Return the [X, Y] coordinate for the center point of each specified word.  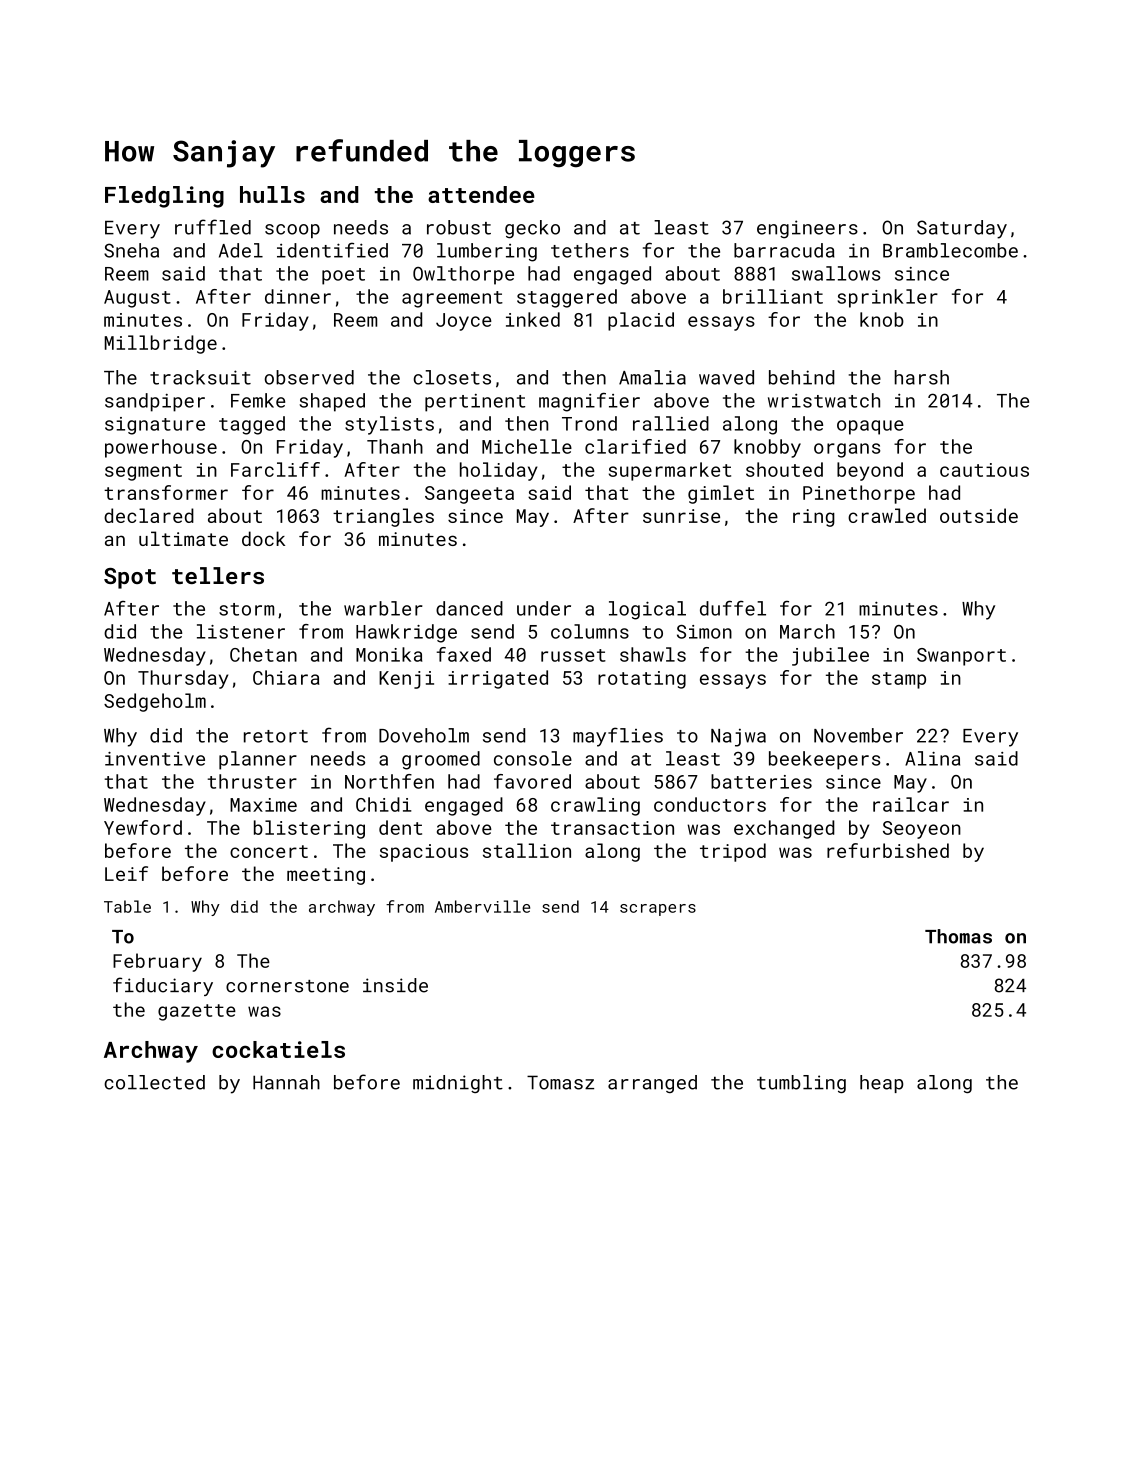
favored [532, 781]
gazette [197, 1012]
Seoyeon [922, 830]
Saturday [962, 229]
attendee [481, 194]
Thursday [183, 679]
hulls [272, 194]
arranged [652, 1084]
